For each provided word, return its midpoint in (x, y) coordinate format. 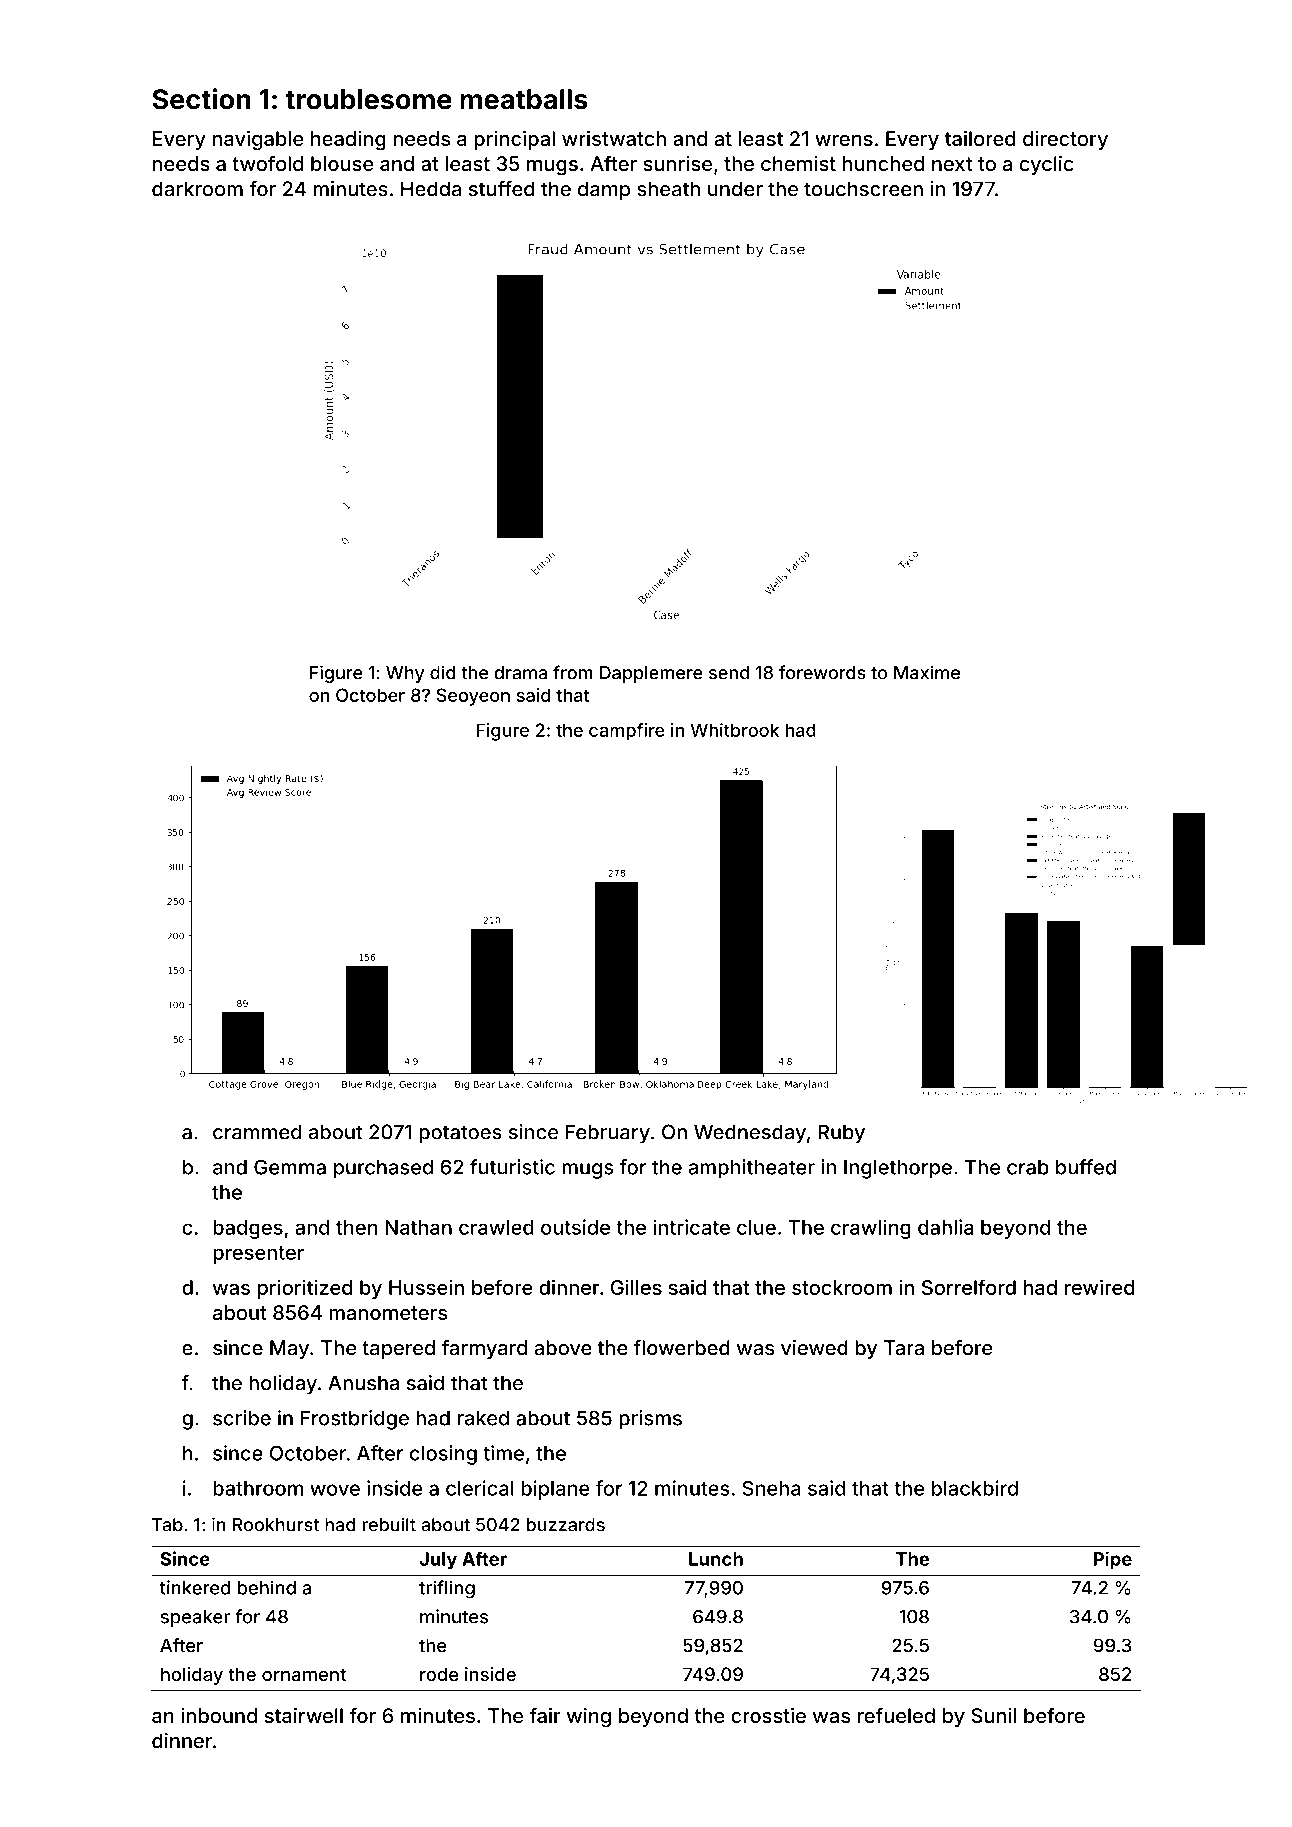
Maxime (927, 672)
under (735, 189)
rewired (1099, 1287)
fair (545, 1715)
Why (405, 674)
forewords (822, 672)
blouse (342, 163)
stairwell (304, 1715)
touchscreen (863, 189)
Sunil (993, 1715)
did (442, 672)
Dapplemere (651, 674)
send (729, 673)
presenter (258, 1255)
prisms (650, 1420)
